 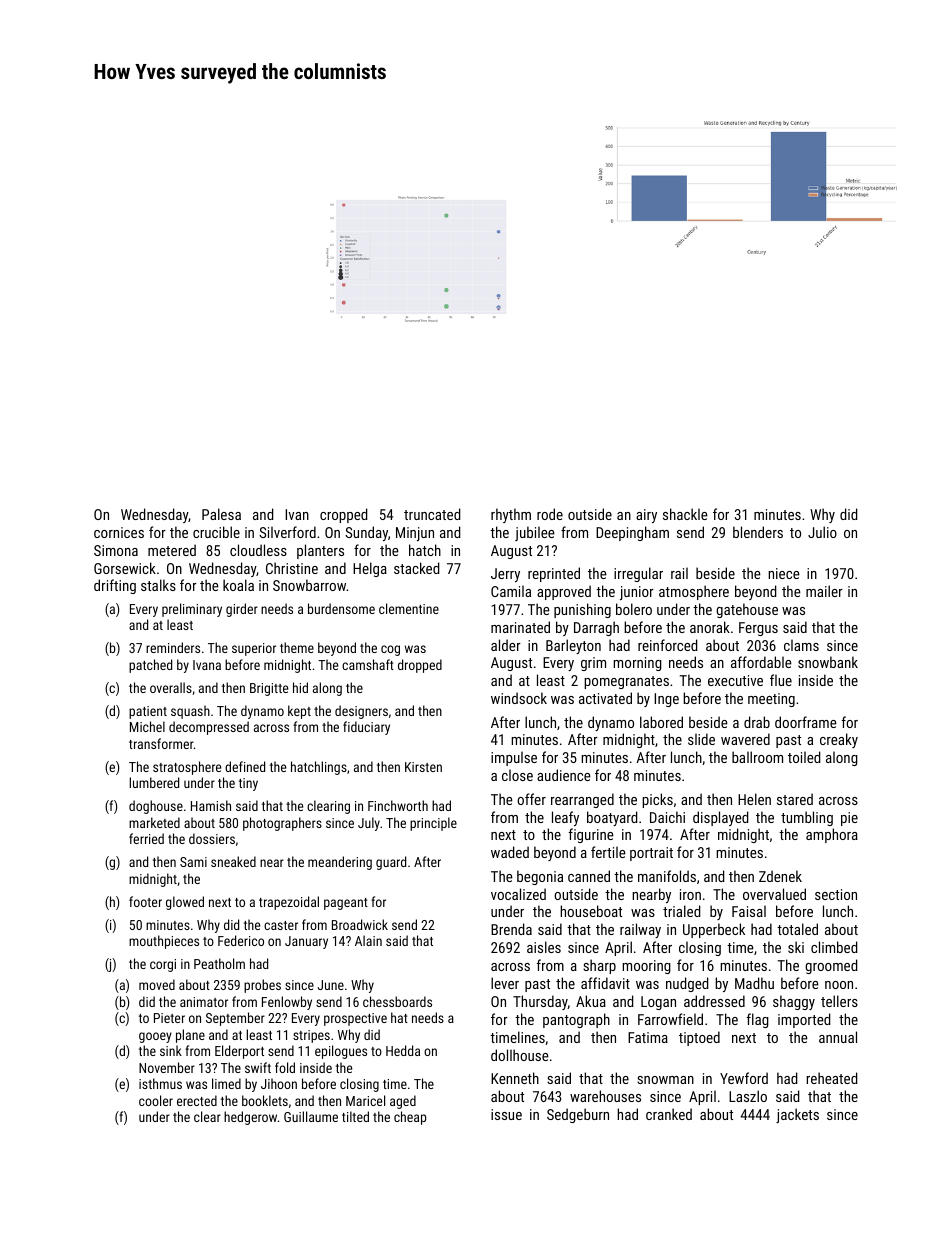 What do you see at coordinates (511, 515) in the screenshot?
I see `rhythm` at bounding box center [511, 515].
